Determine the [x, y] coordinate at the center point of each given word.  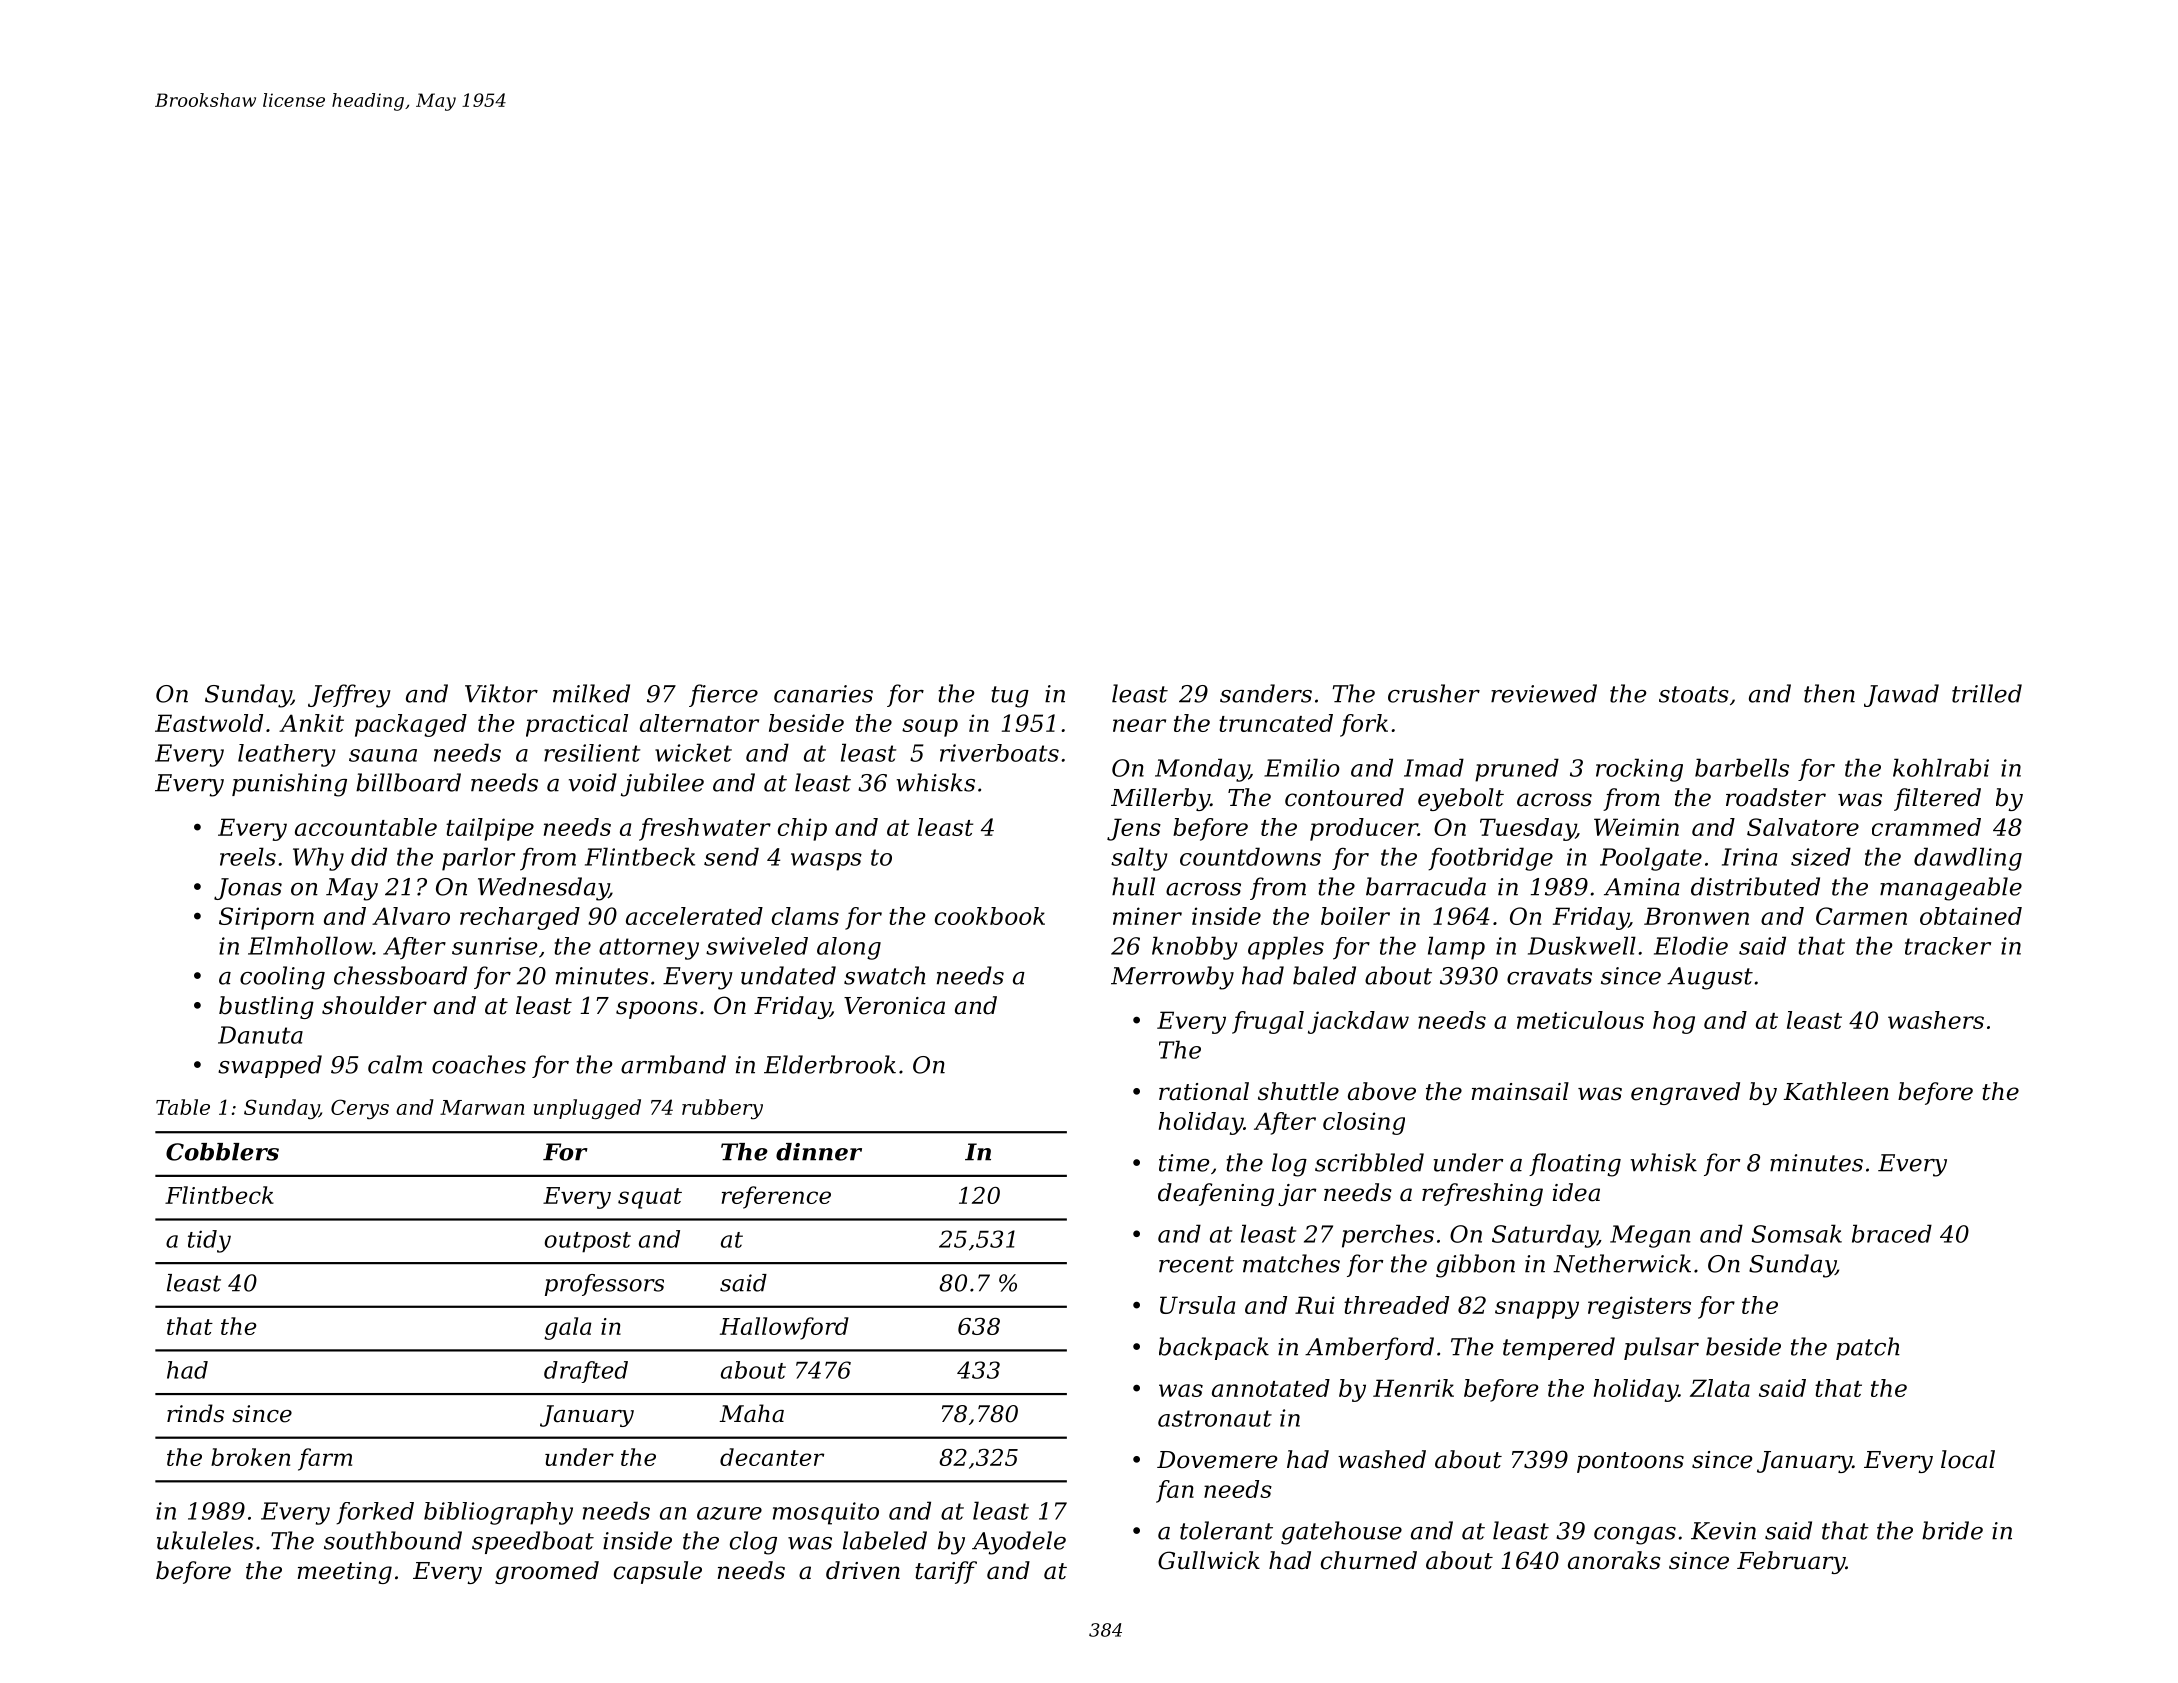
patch [1868, 1348]
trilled [1987, 693]
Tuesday [1528, 829]
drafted [586, 1372]
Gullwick [1209, 1560]
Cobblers [222, 1152]
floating [1575, 1165]
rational [1204, 1091]
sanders [1266, 693]
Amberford [1369, 1348]
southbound [393, 1540]
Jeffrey [349, 696]
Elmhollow [310, 945]
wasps [826, 862]
